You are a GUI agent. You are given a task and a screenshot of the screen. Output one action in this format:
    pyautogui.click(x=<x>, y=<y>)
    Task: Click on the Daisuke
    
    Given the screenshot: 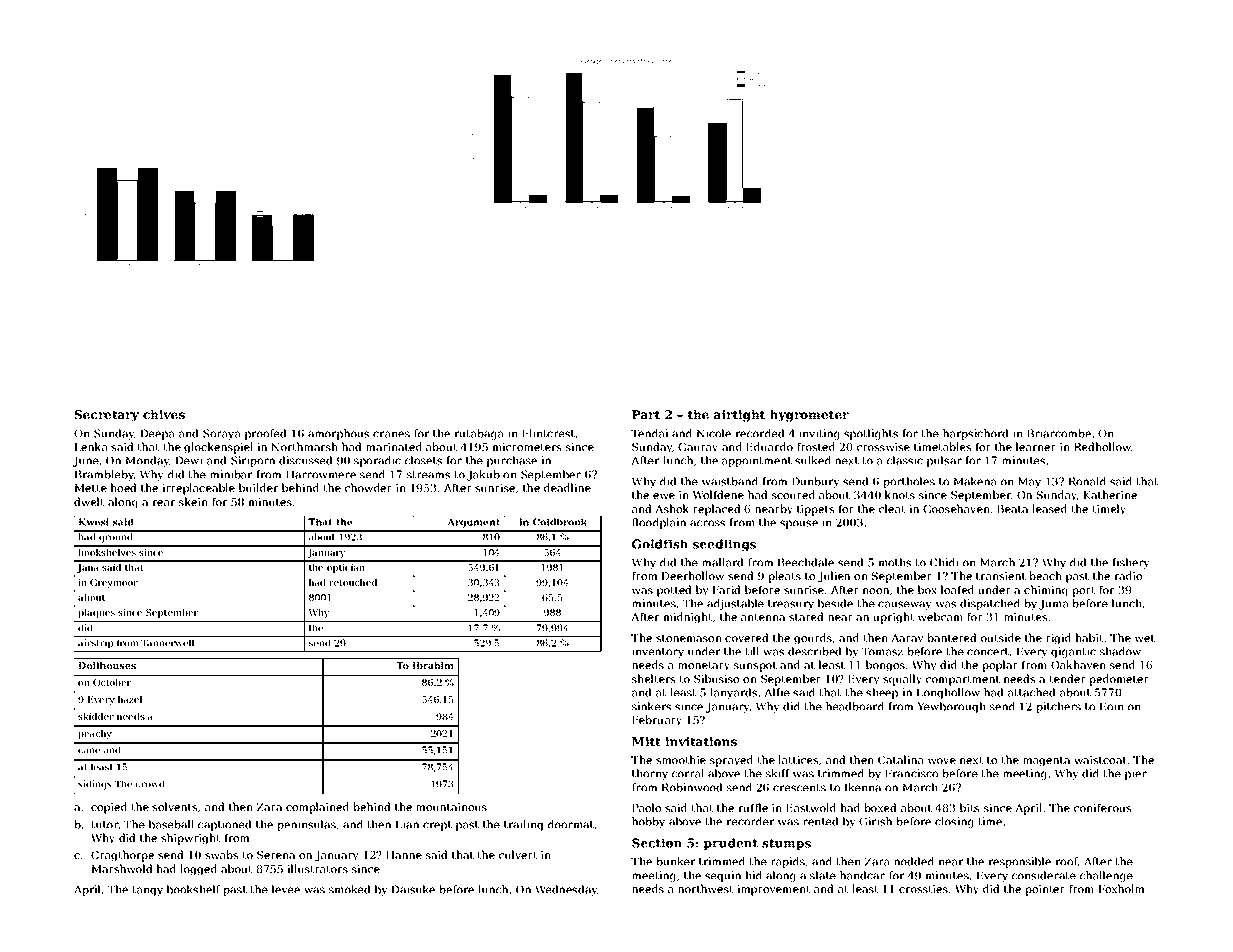 What is the action you would take?
    pyautogui.click(x=413, y=889)
